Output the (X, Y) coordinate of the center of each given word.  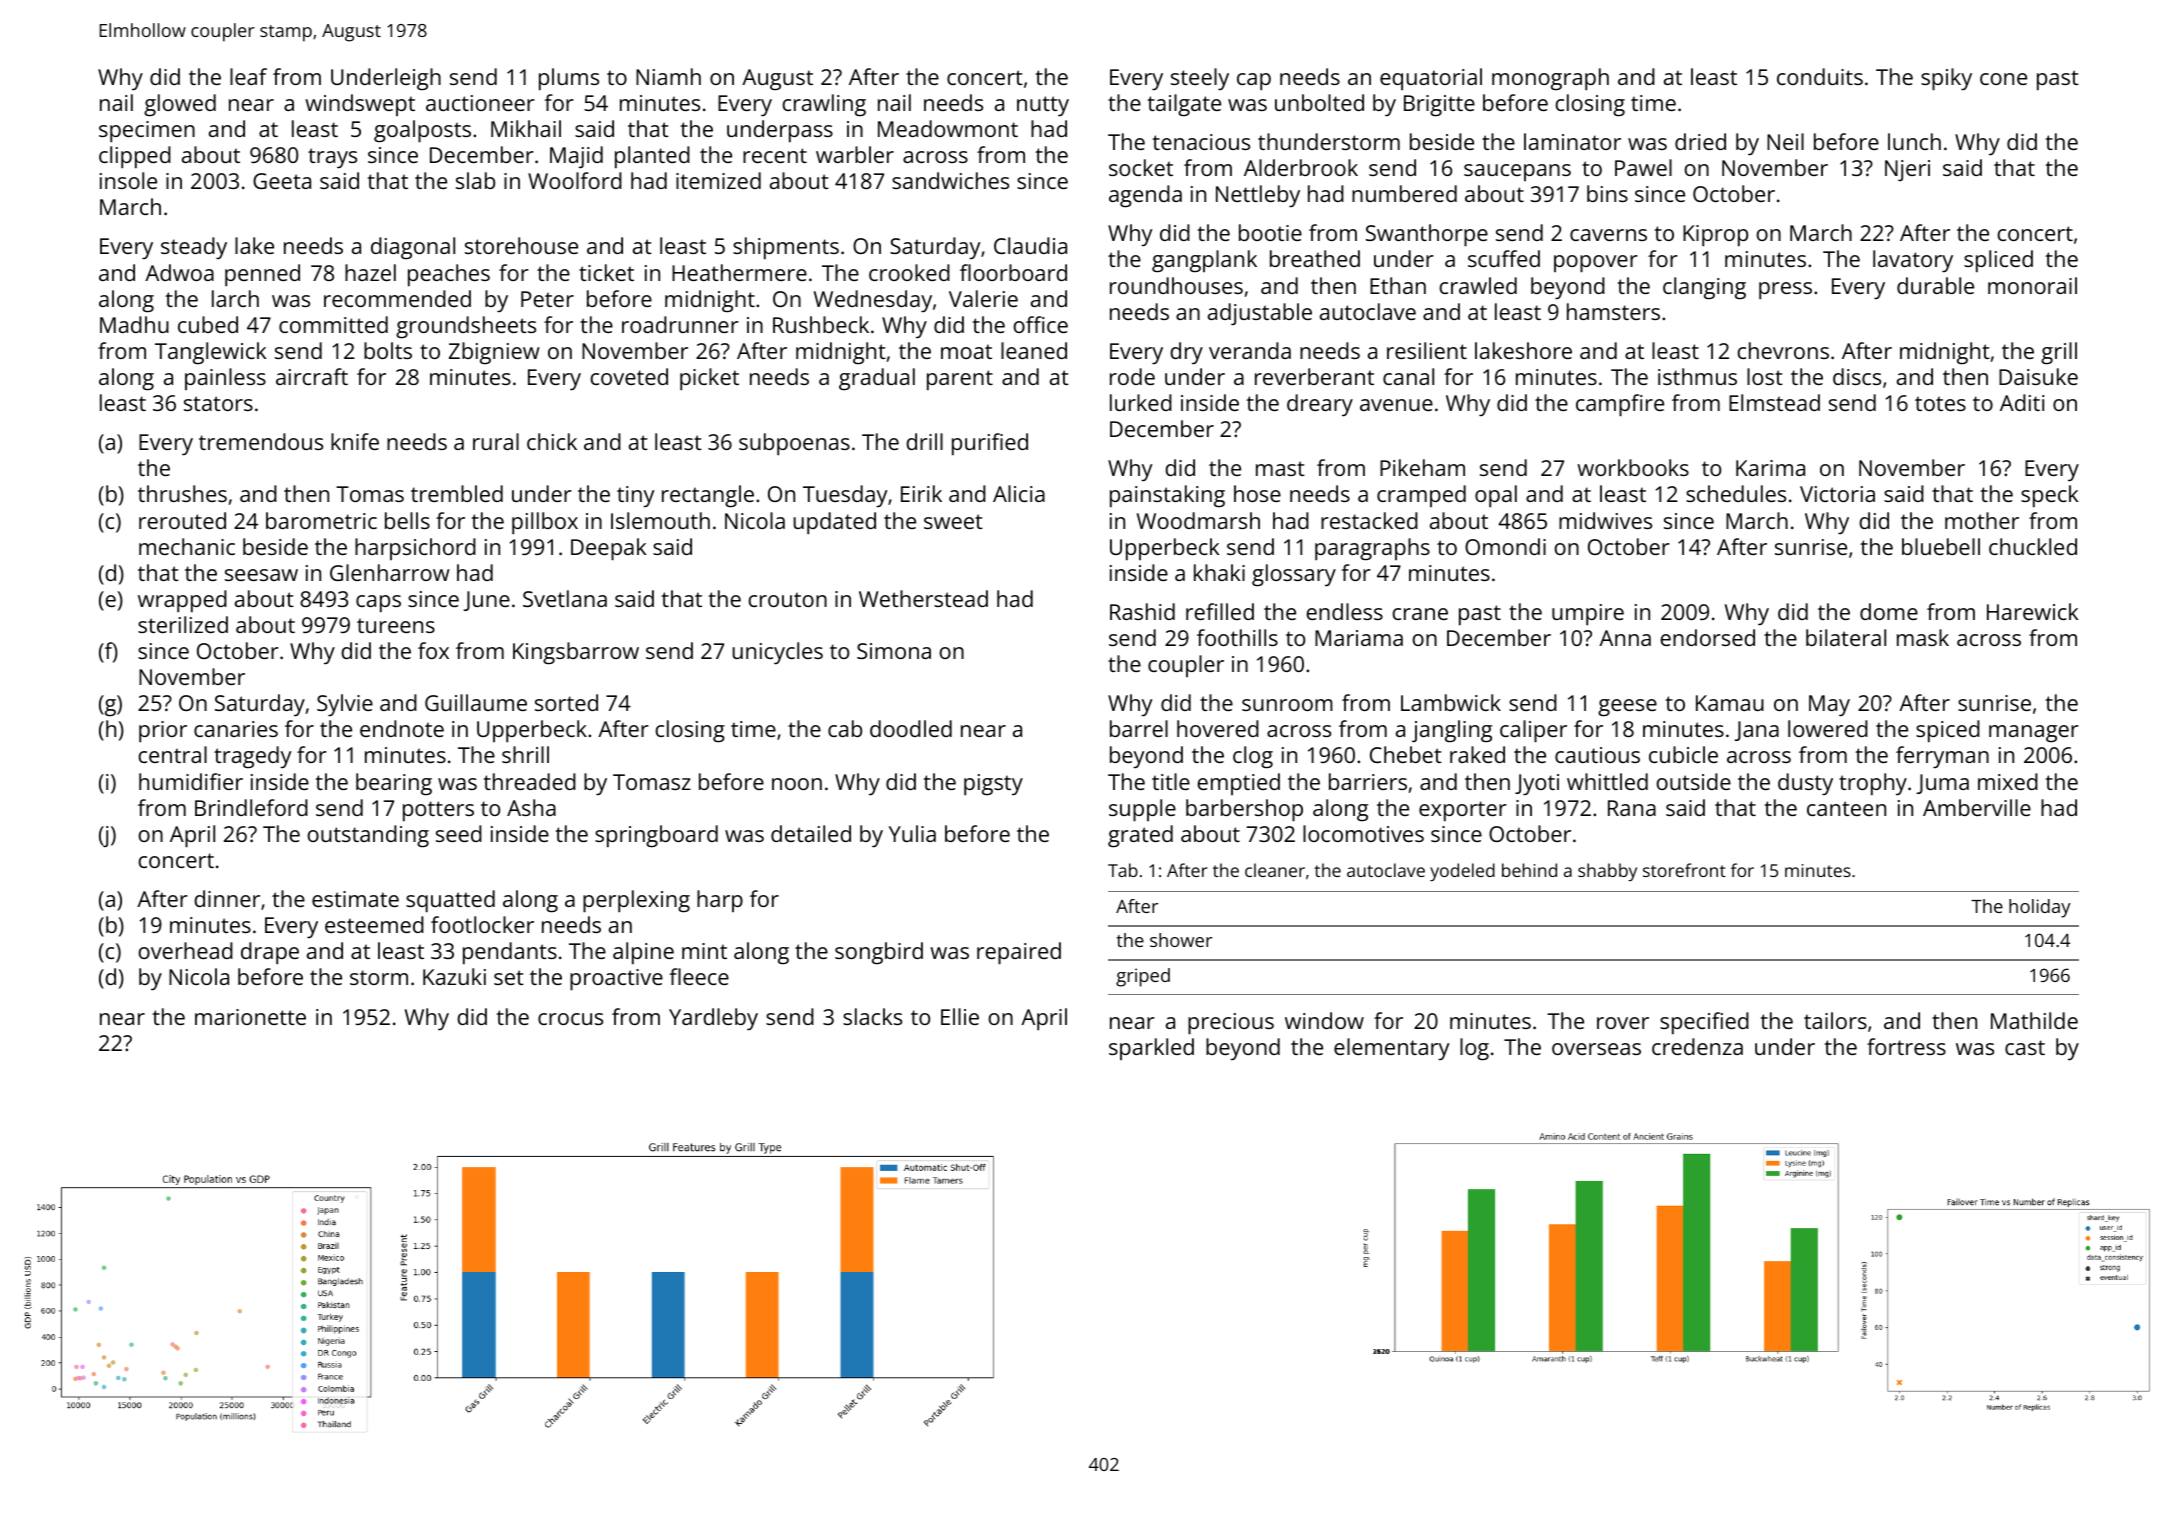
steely (1200, 79)
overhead (186, 950)
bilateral (1846, 637)
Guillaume (476, 702)
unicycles (777, 653)
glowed (180, 105)
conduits (1820, 76)
